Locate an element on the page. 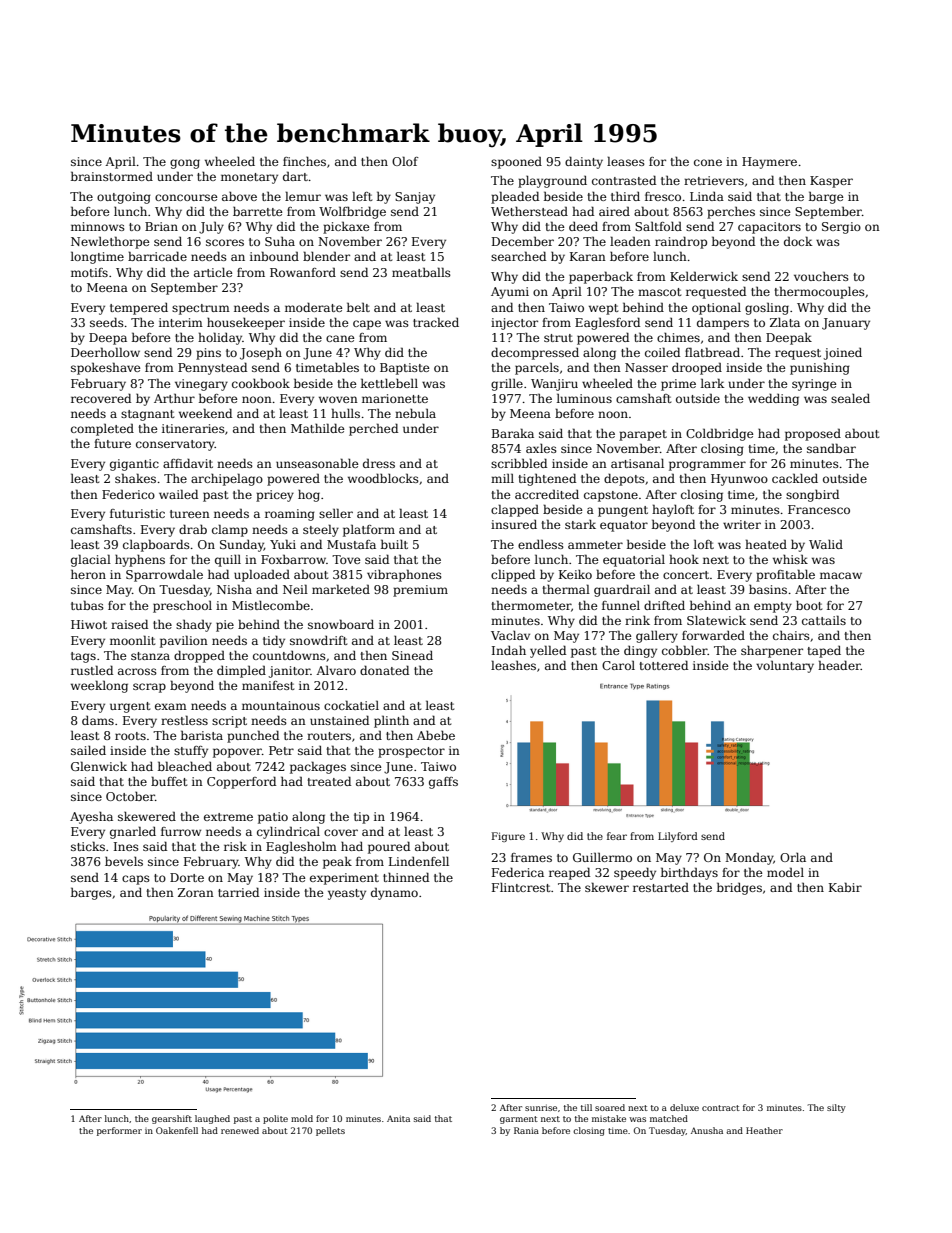  header is located at coordinates (839, 665).
